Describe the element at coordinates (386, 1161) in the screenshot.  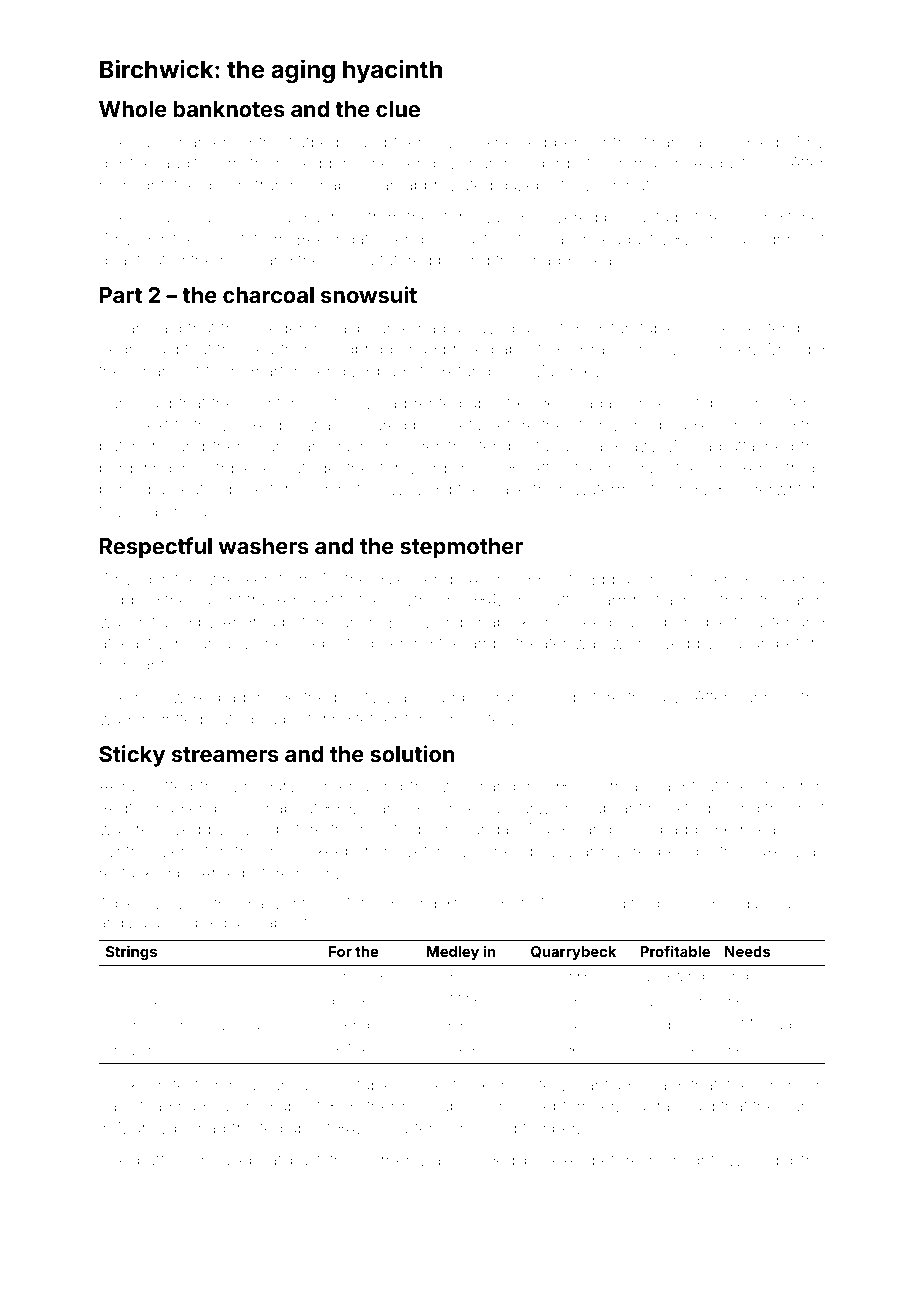
I see `corner` at that location.
